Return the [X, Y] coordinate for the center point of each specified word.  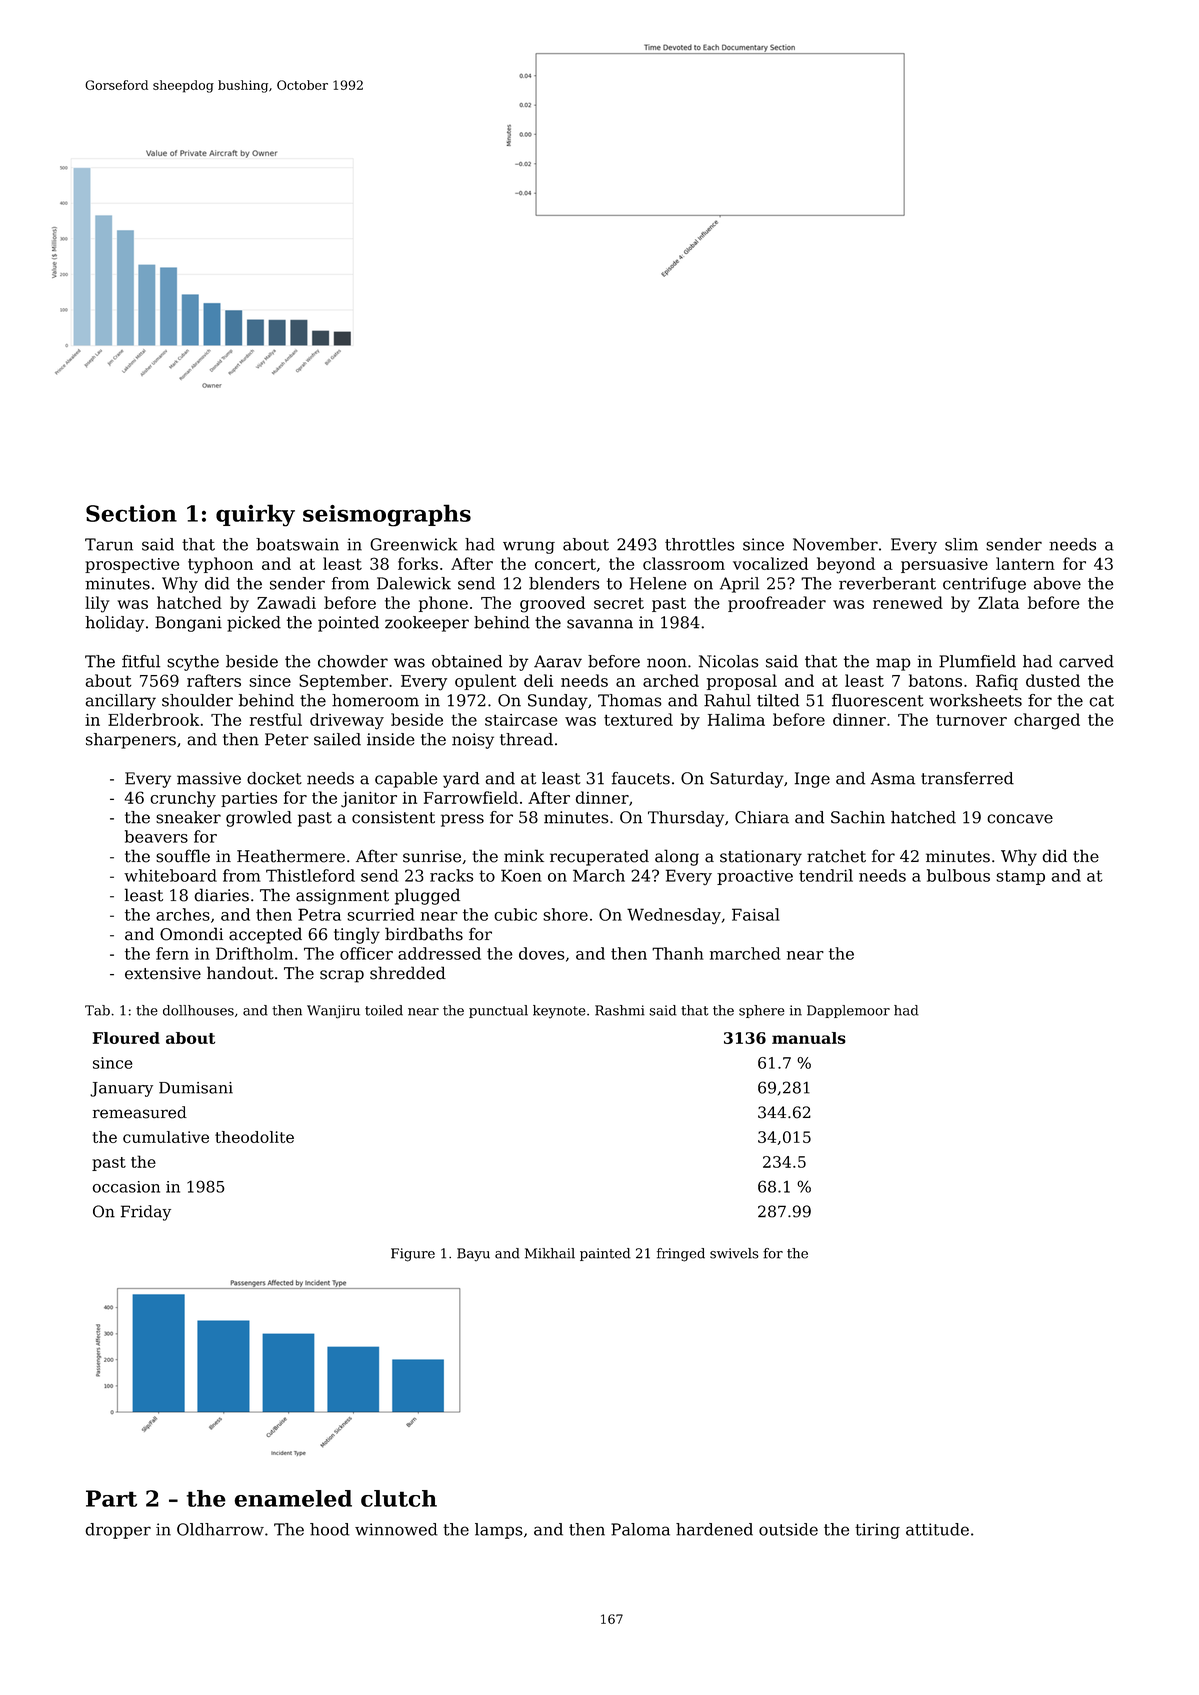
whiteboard [170, 875]
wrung [529, 547]
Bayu [473, 1254]
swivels [734, 1253]
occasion [126, 1187]
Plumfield [977, 661]
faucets [641, 778]
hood [330, 1529]
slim [961, 544]
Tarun [109, 544]
